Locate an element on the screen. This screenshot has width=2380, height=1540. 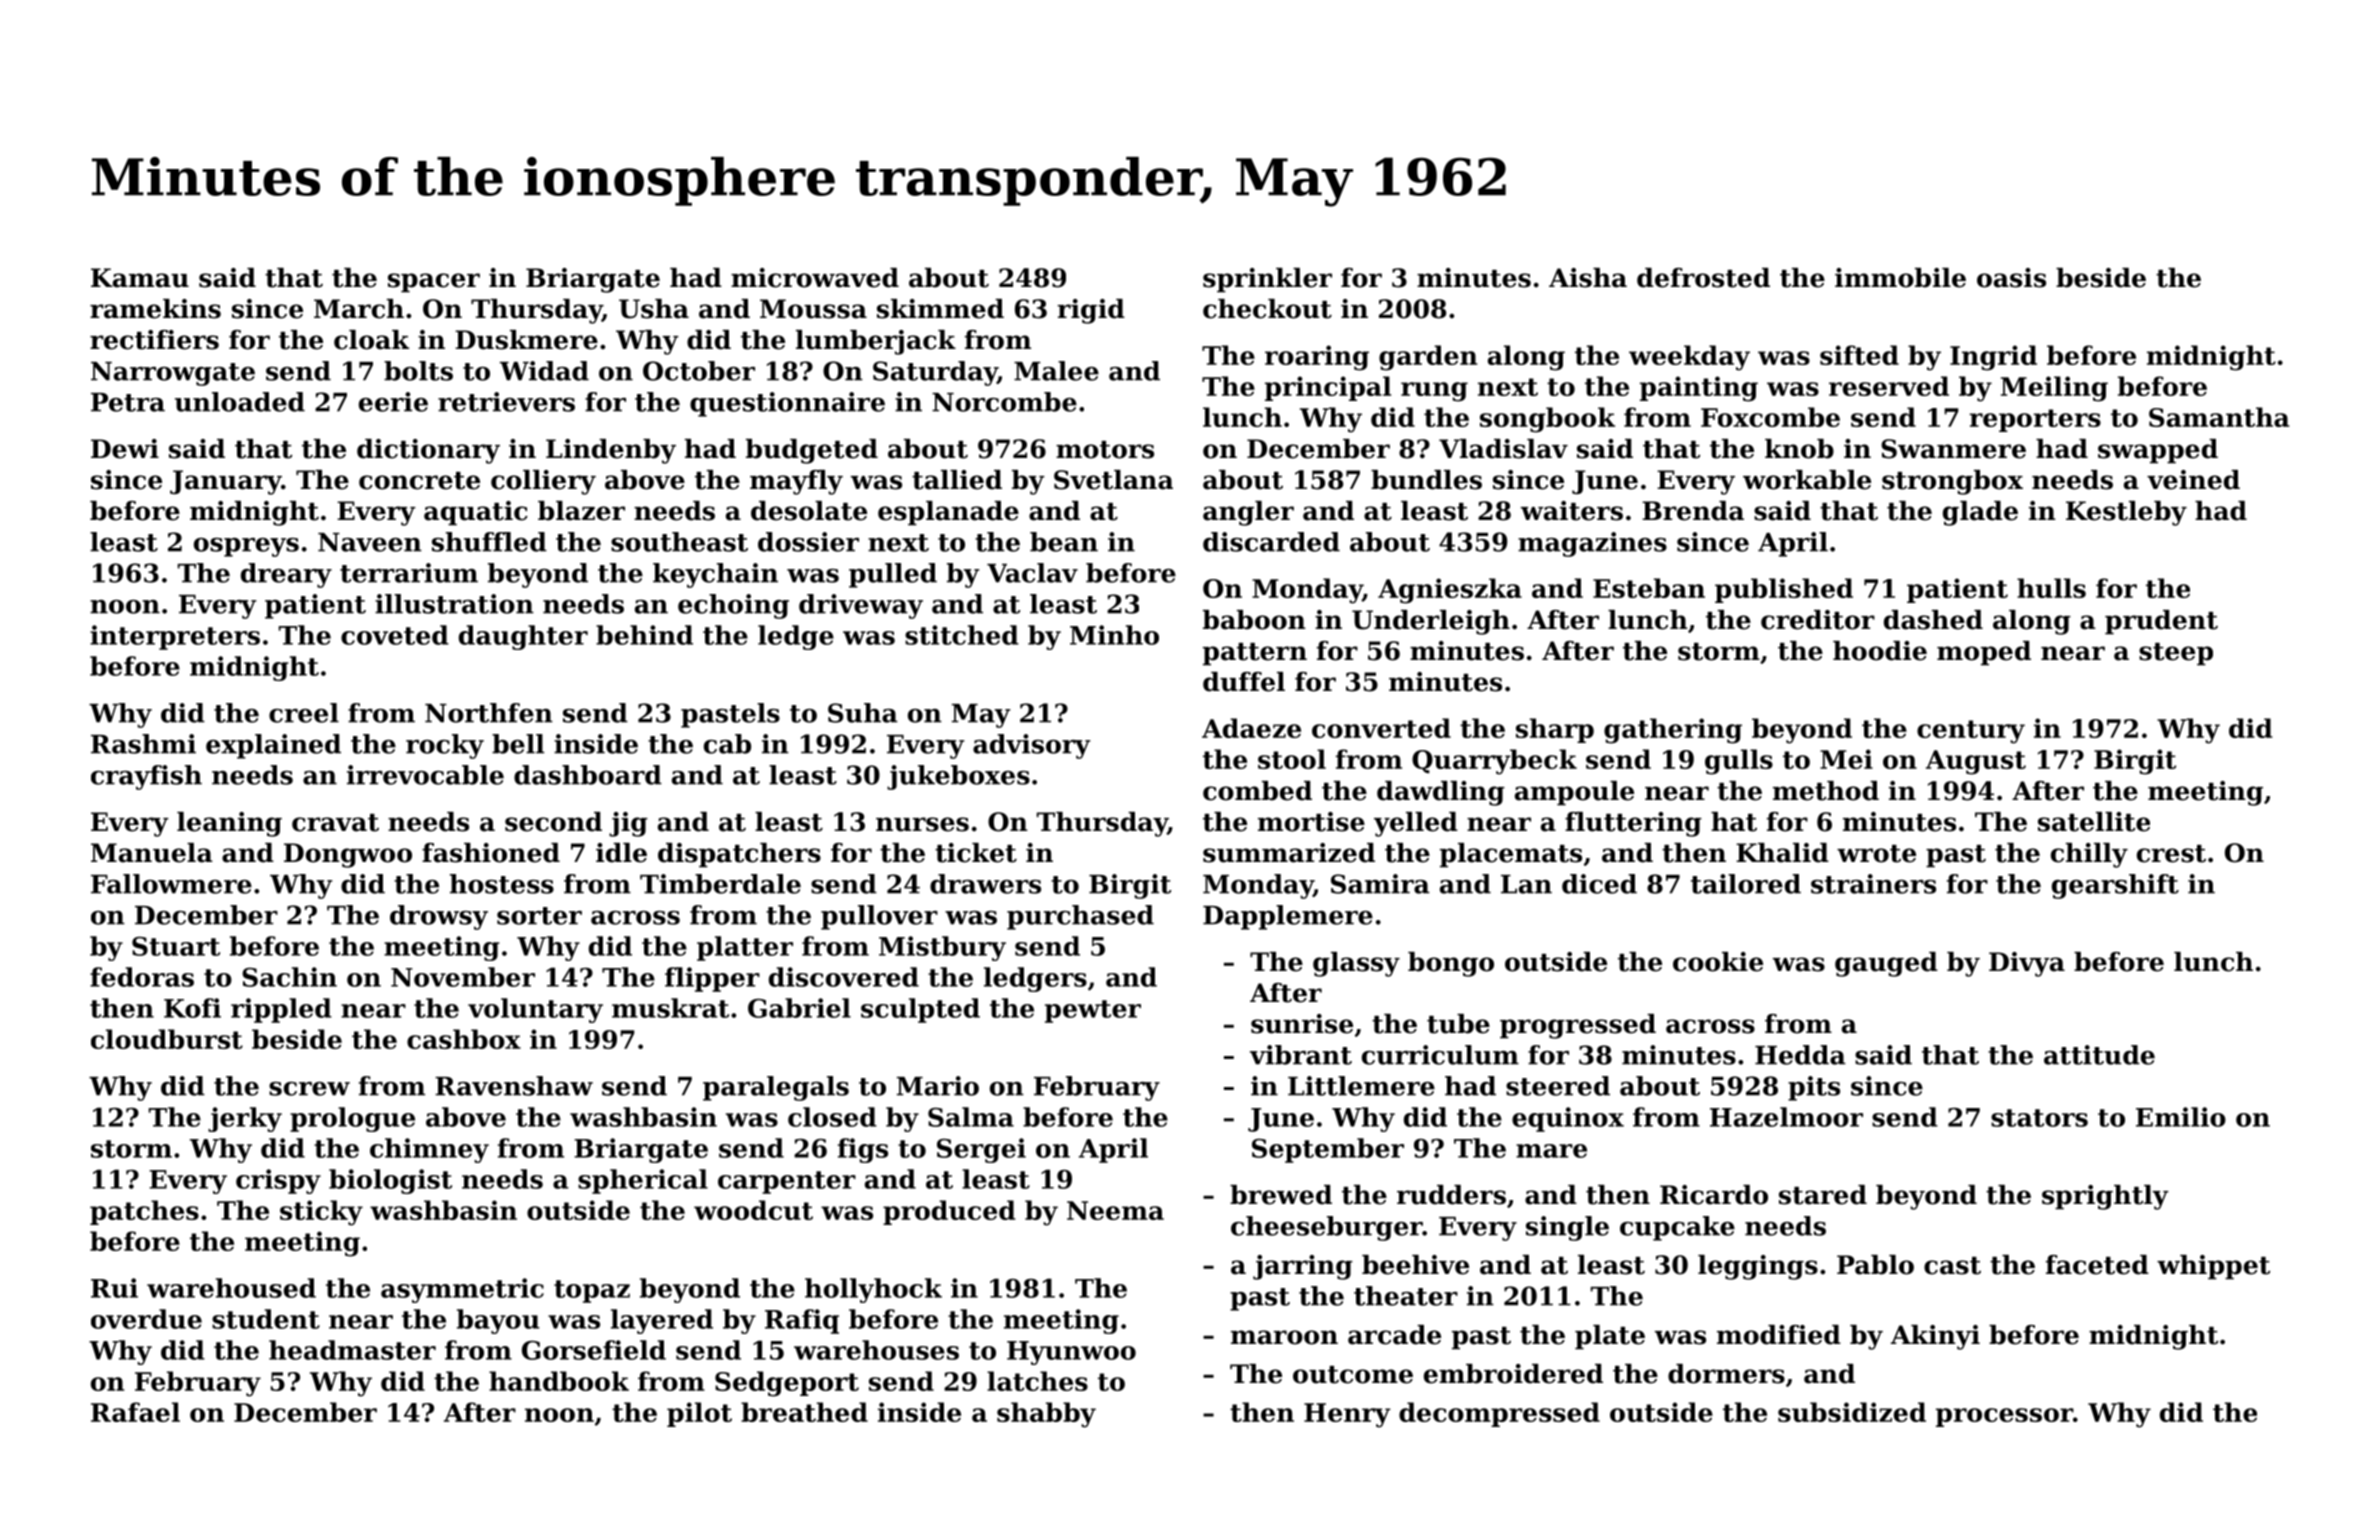
November is located at coordinates (463, 977).
